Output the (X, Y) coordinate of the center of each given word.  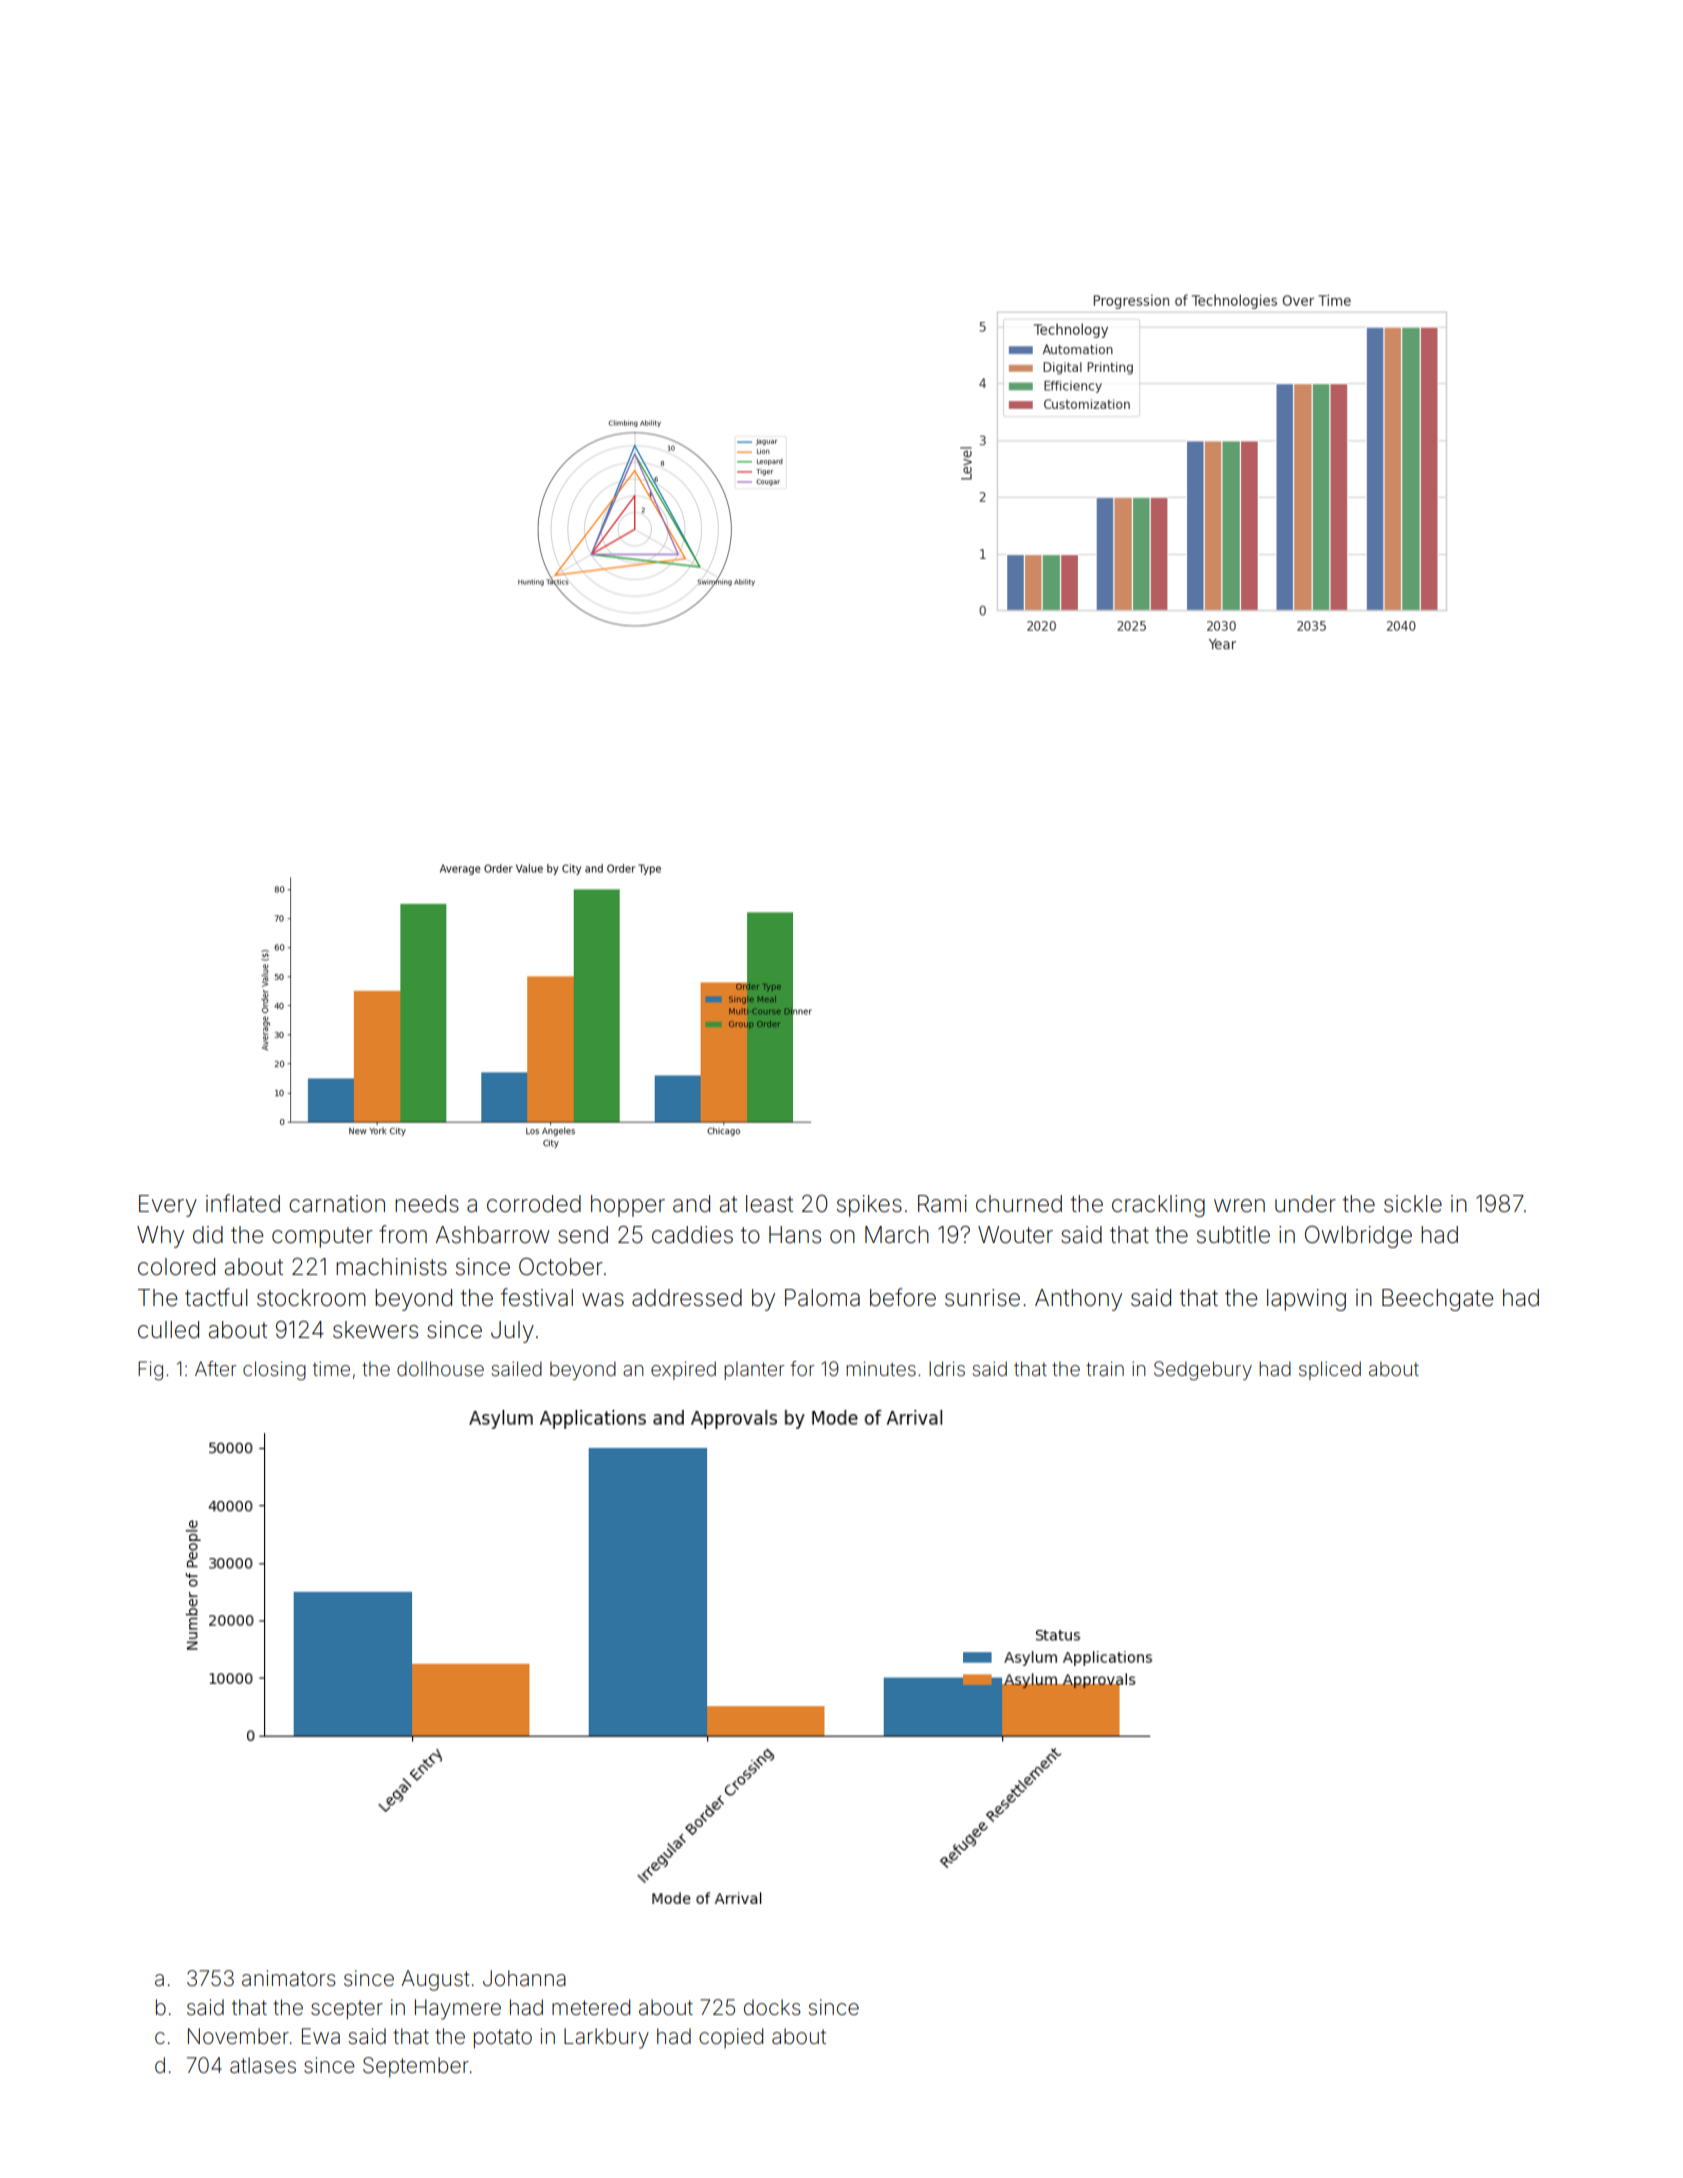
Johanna (524, 1978)
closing (274, 1371)
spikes (869, 1206)
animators (289, 1978)
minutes (881, 1368)
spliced (1330, 1370)
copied (731, 2038)
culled (168, 1330)
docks (772, 2007)
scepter (347, 2010)
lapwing (1306, 1300)
